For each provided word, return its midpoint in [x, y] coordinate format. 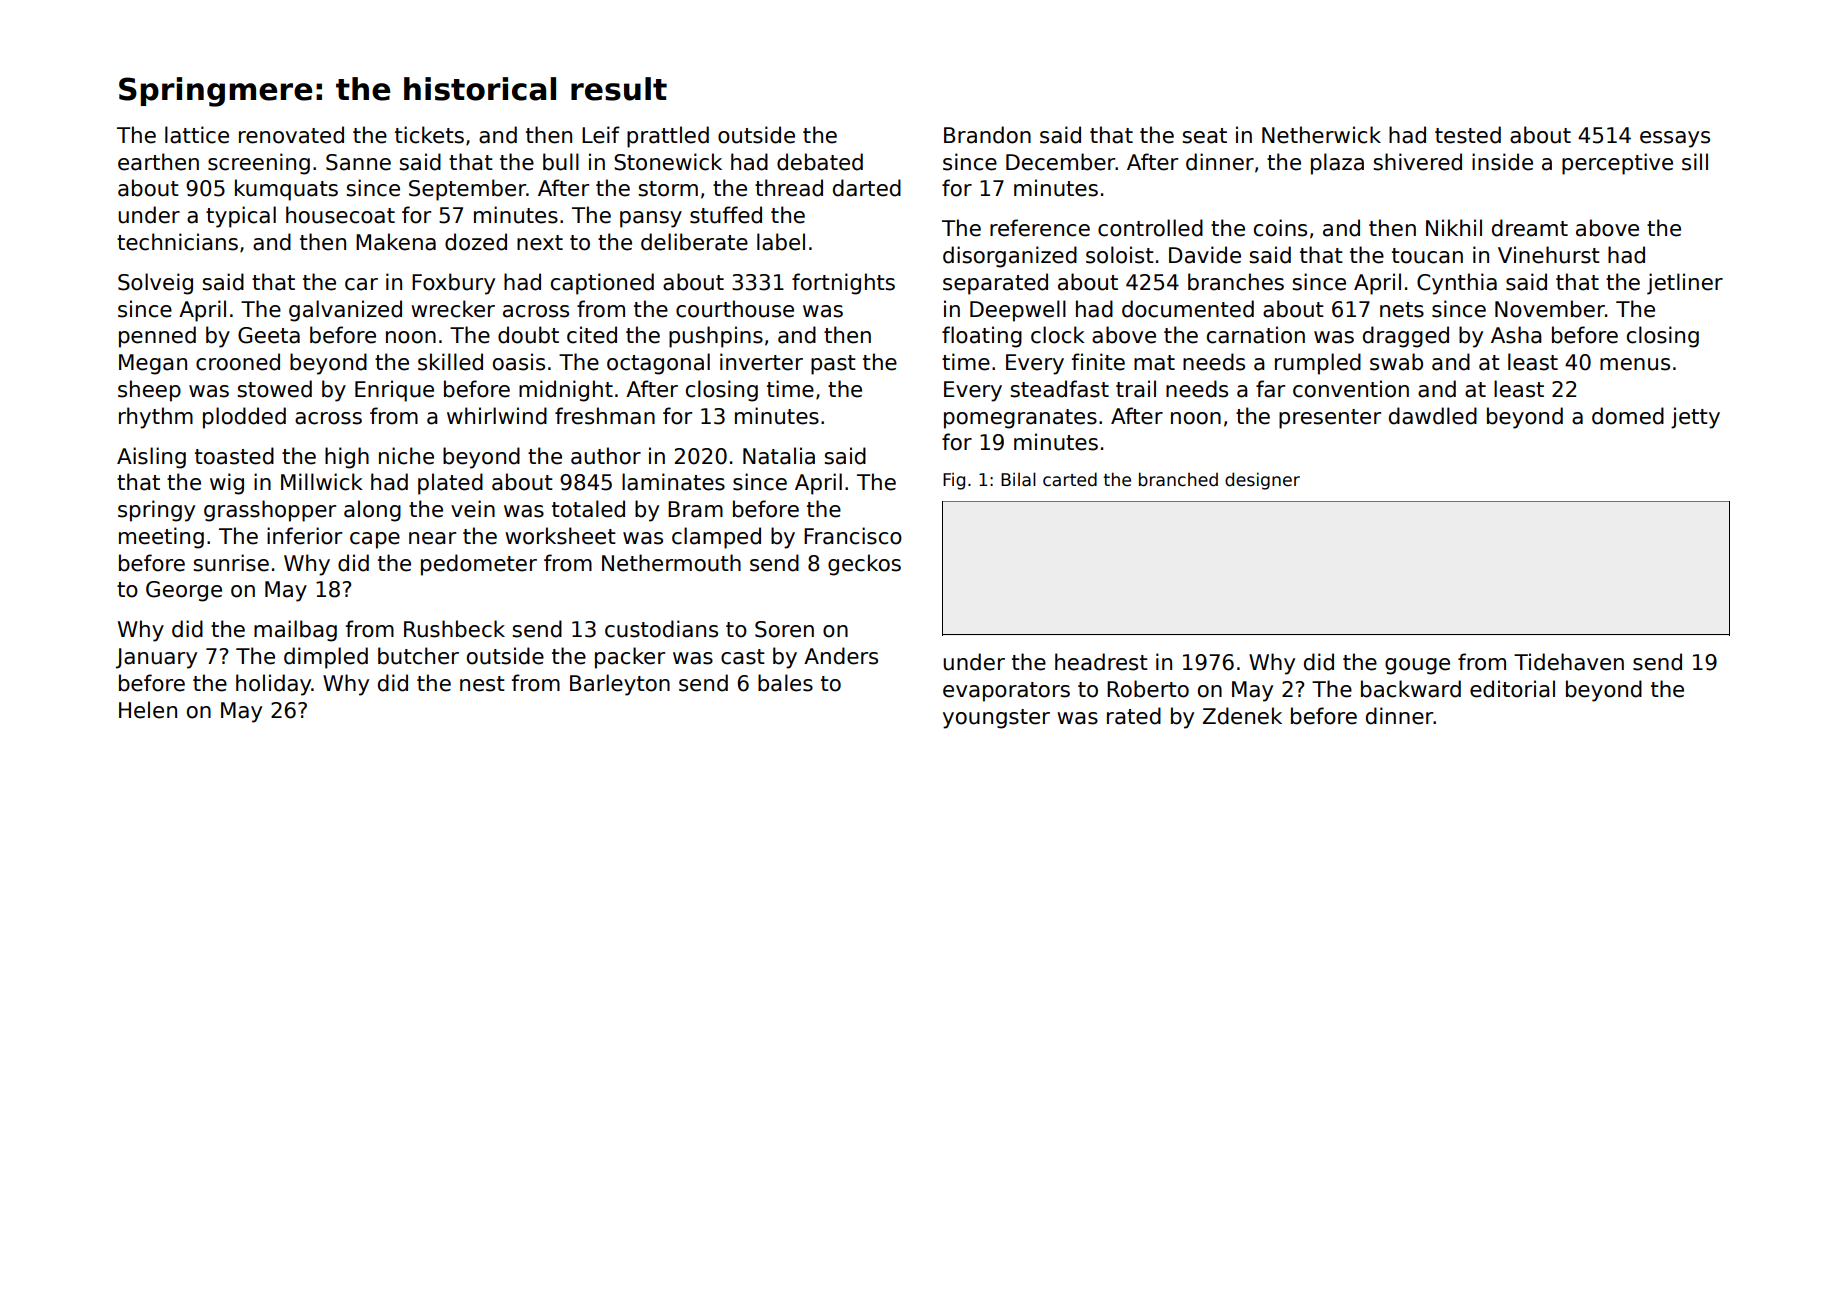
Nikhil [1454, 227]
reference [1040, 228]
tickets [429, 135]
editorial [1512, 689]
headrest [1101, 662]
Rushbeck [454, 629]
